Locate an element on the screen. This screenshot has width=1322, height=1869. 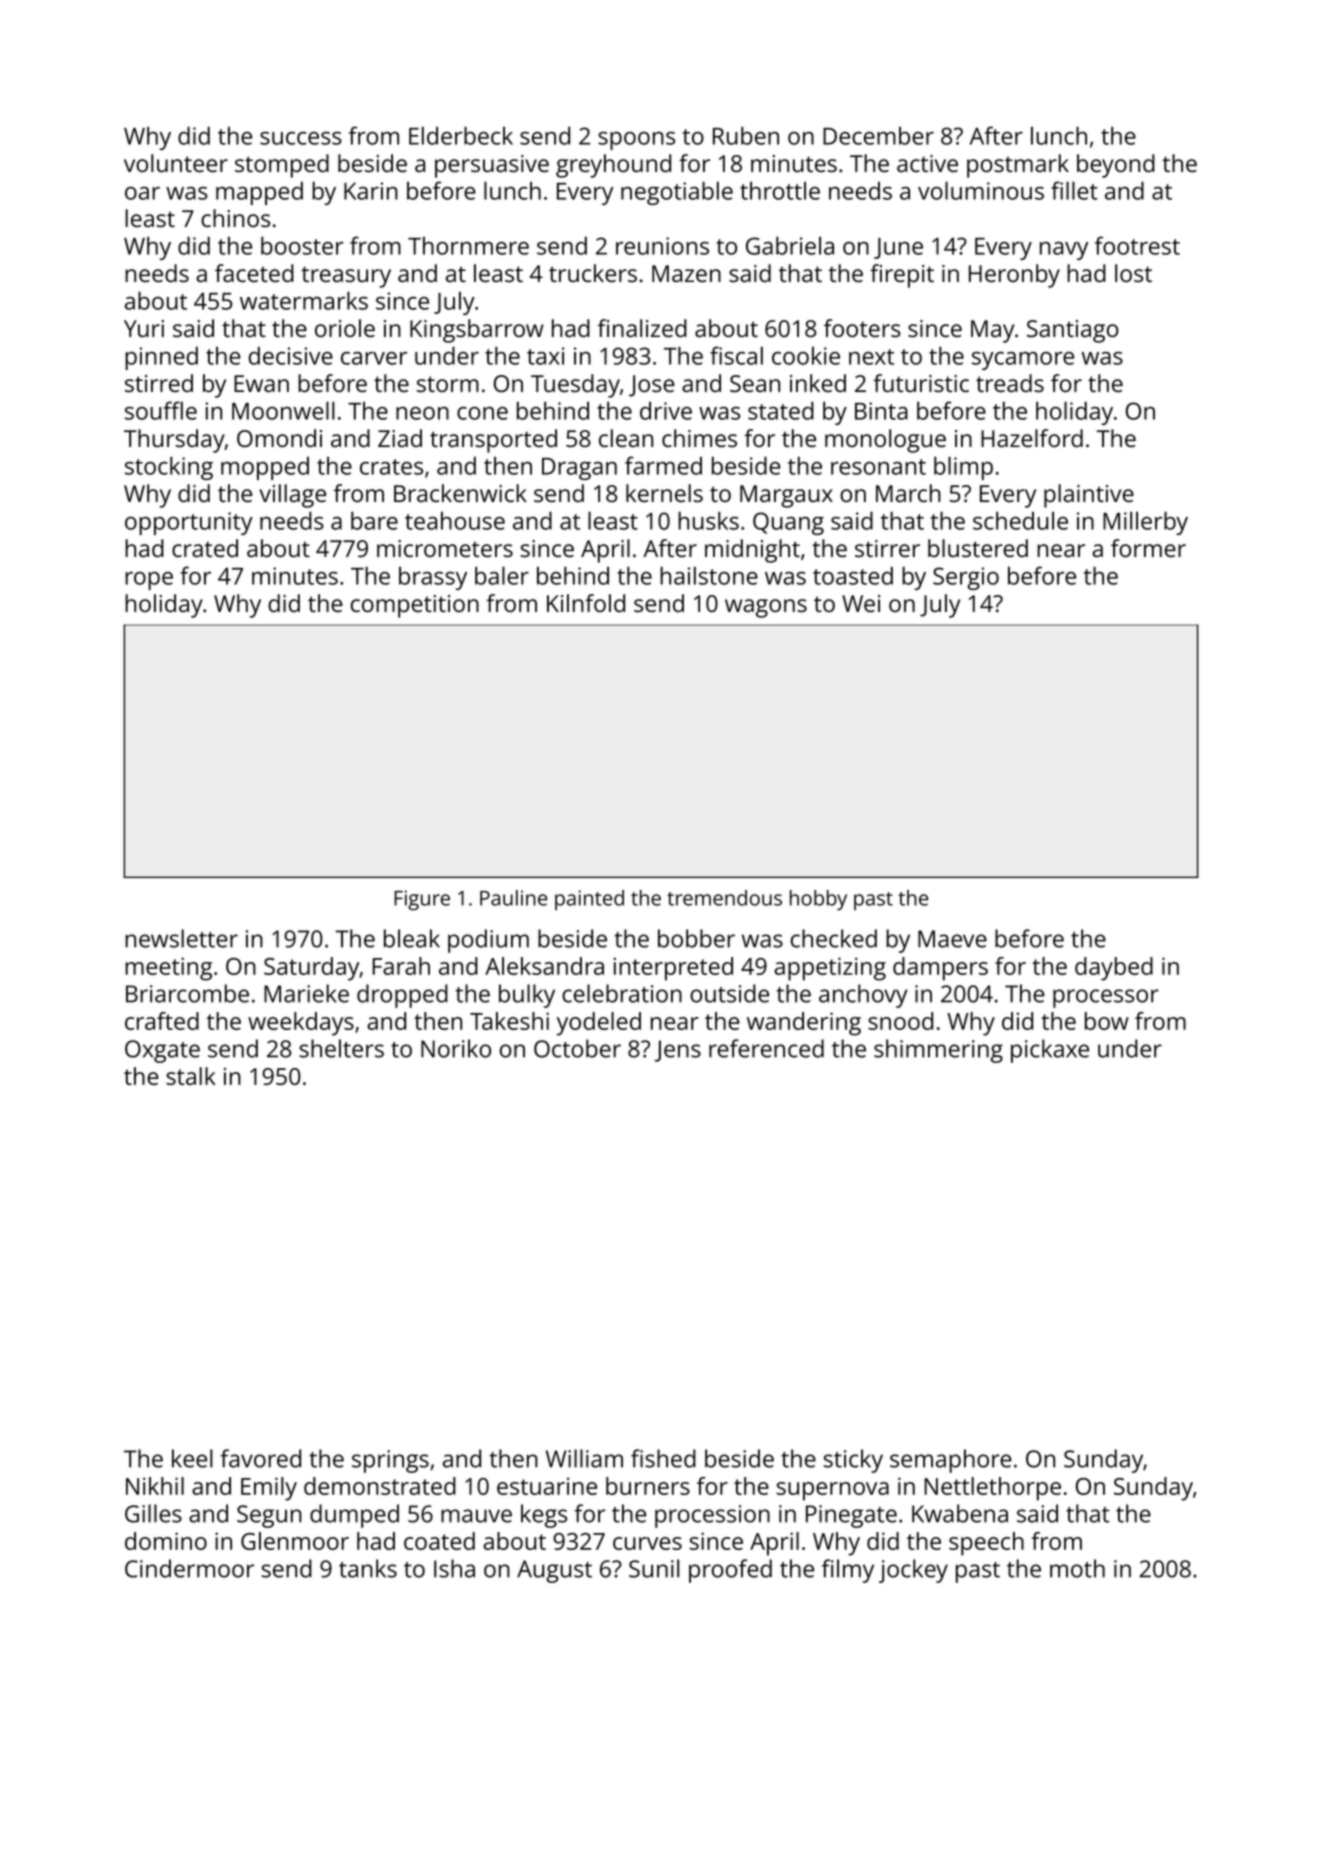
semaphore is located at coordinates (951, 1461).
